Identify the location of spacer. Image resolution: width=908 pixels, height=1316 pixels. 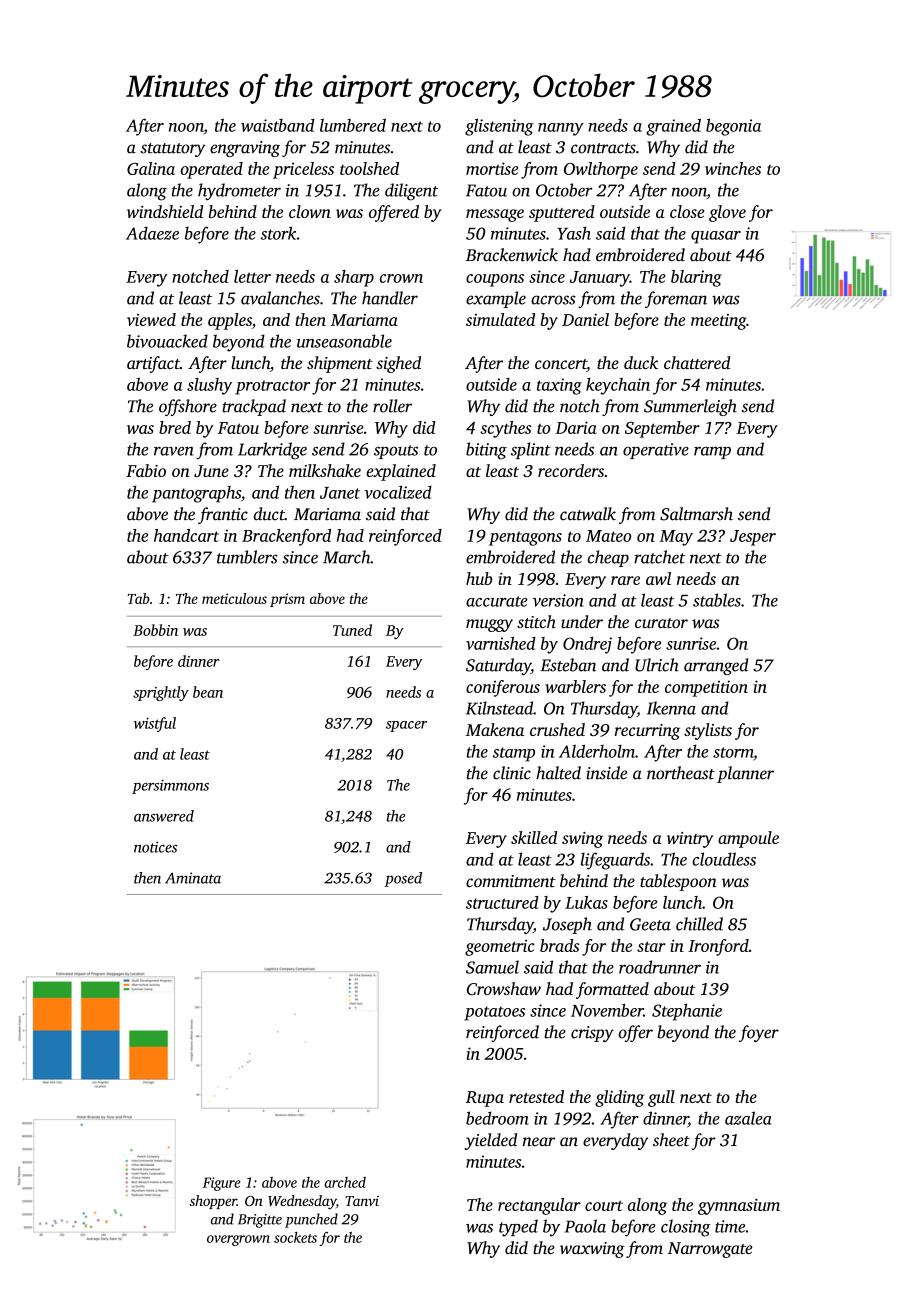
(406, 726).
